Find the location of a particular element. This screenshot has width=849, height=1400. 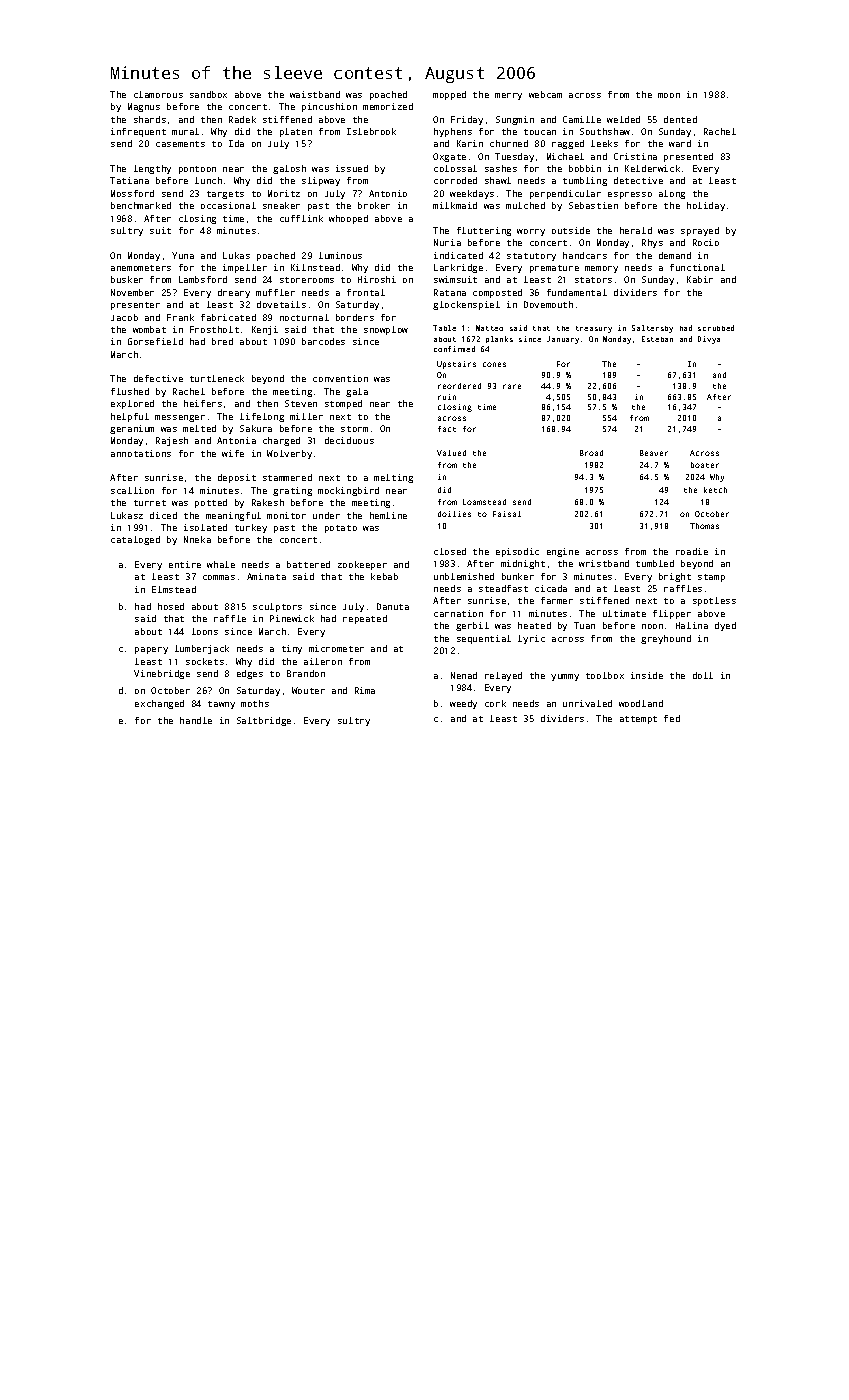

woodland is located at coordinates (641, 703).
